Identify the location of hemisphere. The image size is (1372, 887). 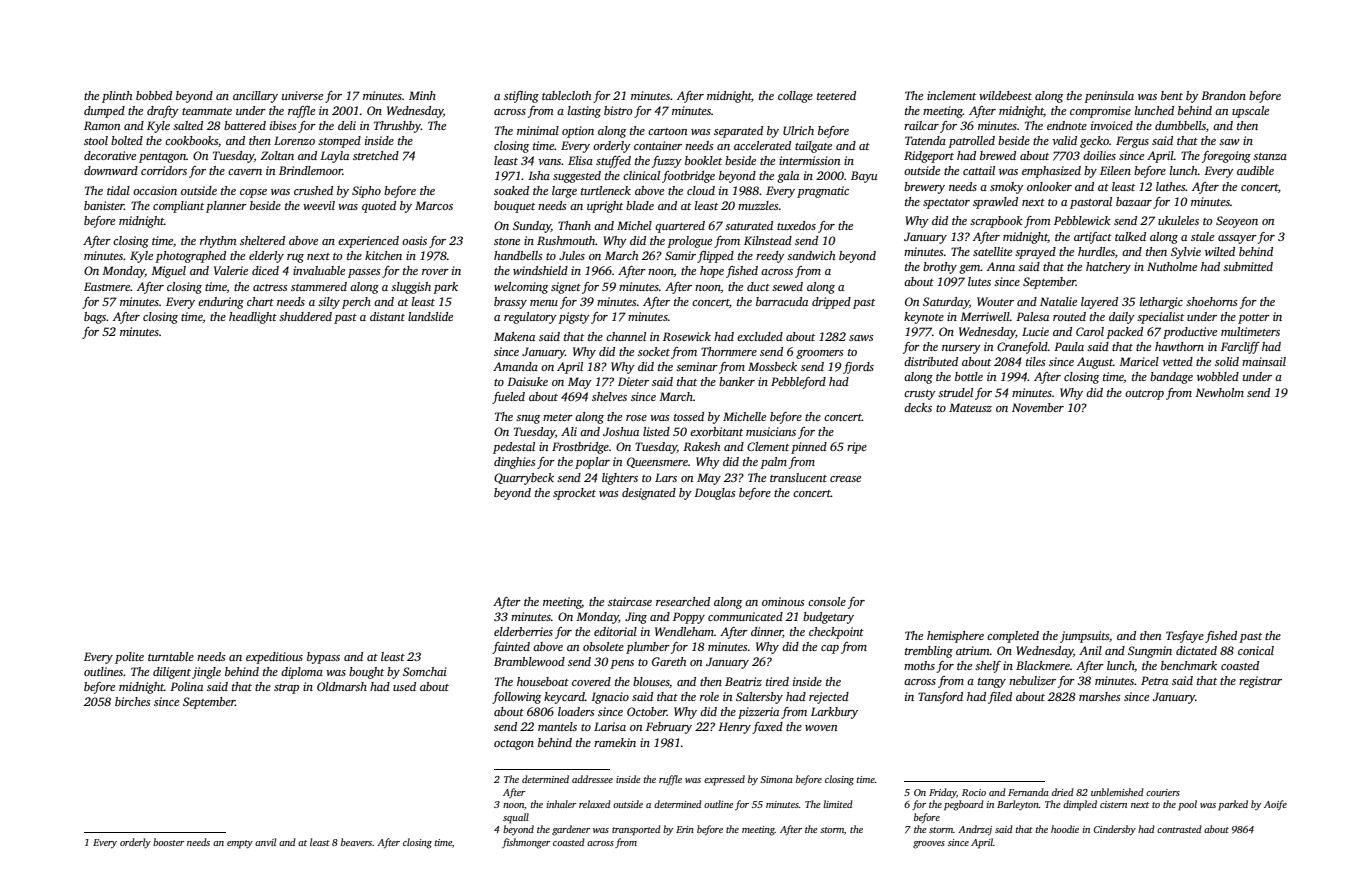
(955, 637).
